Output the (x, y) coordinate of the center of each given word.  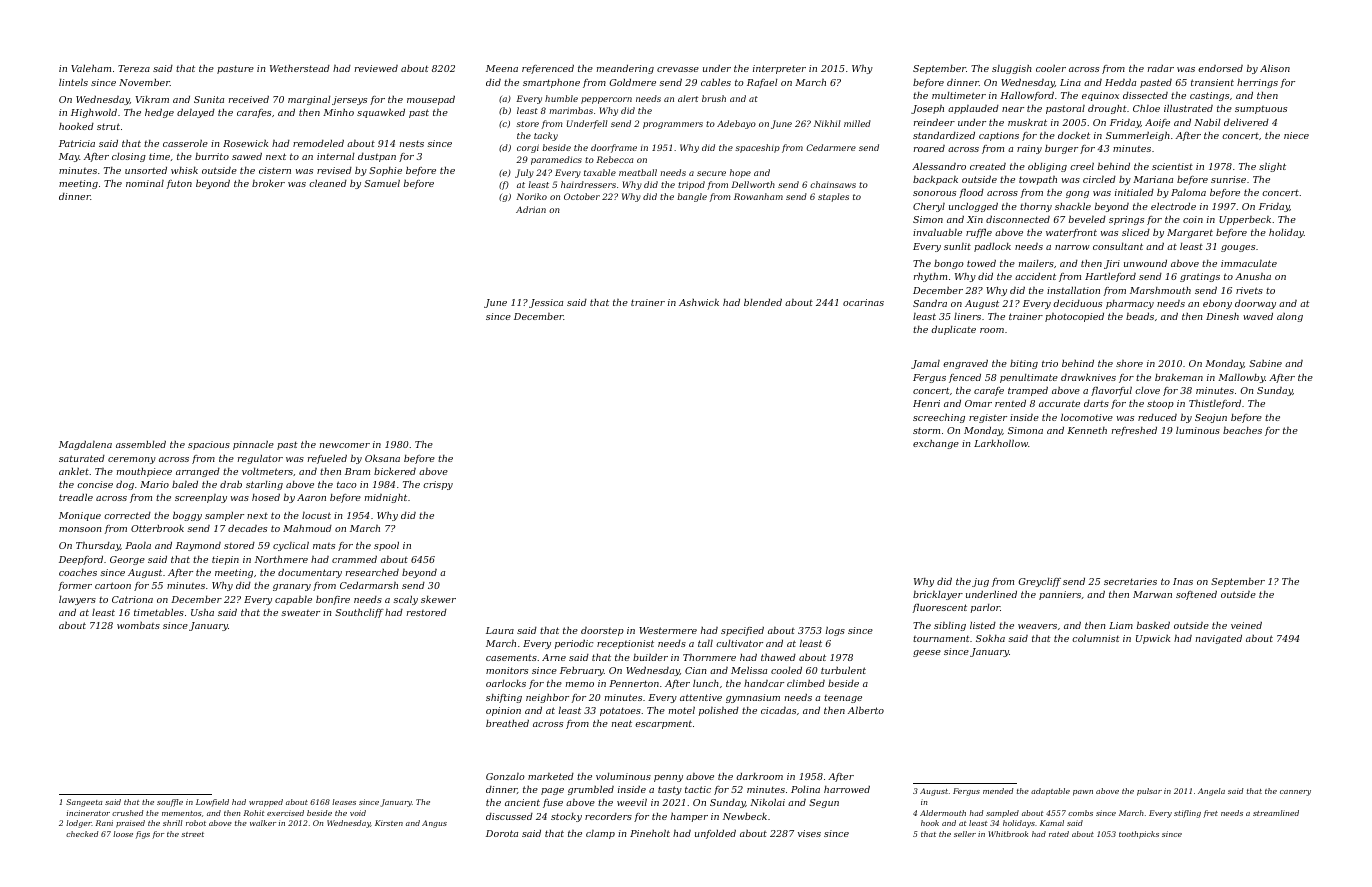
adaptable (1050, 792)
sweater (300, 613)
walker (263, 823)
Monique (80, 516)
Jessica (546, 303)
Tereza (134, 68)
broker (268, 183)
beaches (1242, 430)
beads (1140, 316)
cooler (1051, 68)
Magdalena (85, 445)
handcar (764, 683)
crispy (438, 485)
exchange (936, 444)
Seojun (1211, 418)
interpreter (779, 69)
